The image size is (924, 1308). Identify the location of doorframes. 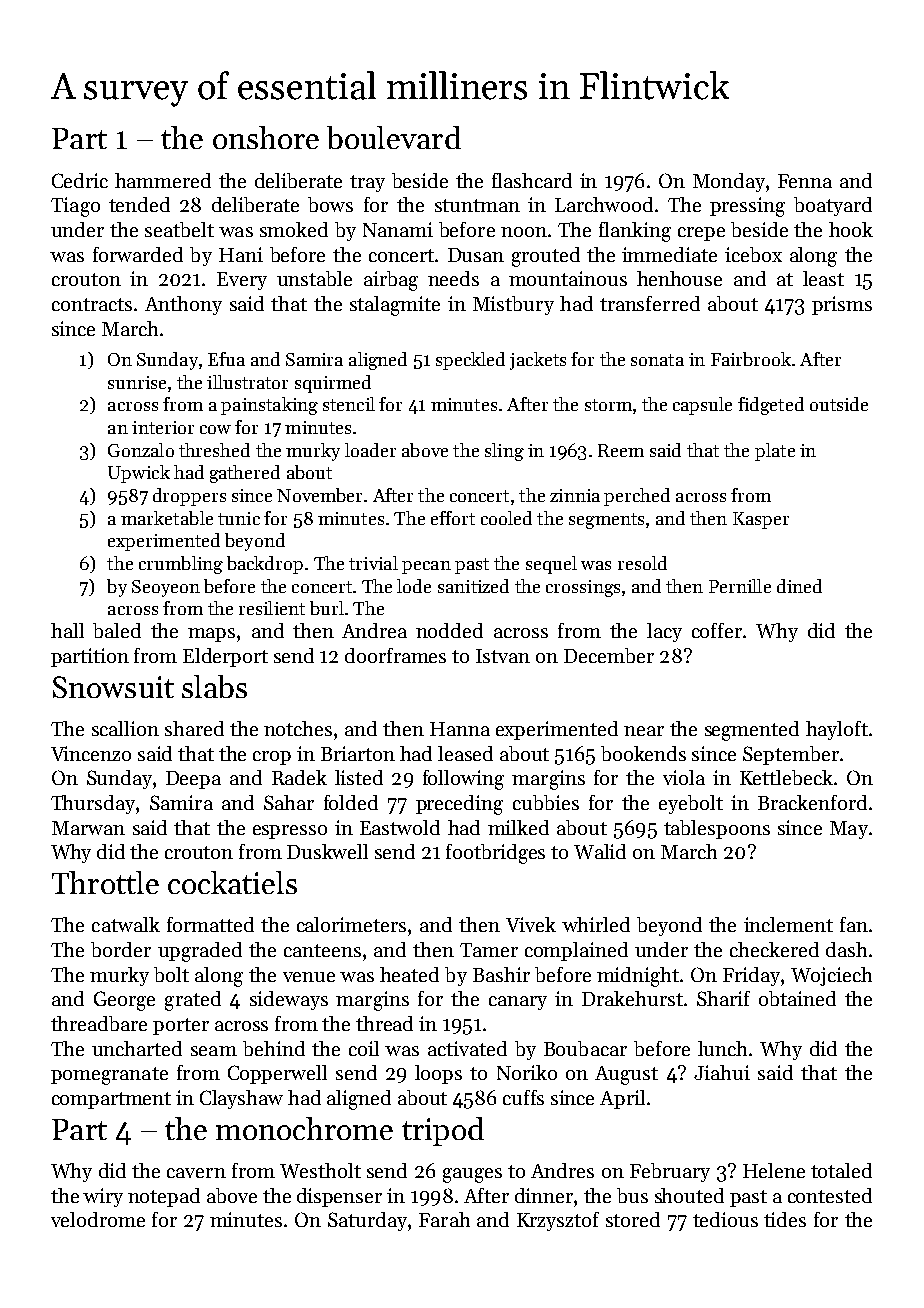
(395, 655).
